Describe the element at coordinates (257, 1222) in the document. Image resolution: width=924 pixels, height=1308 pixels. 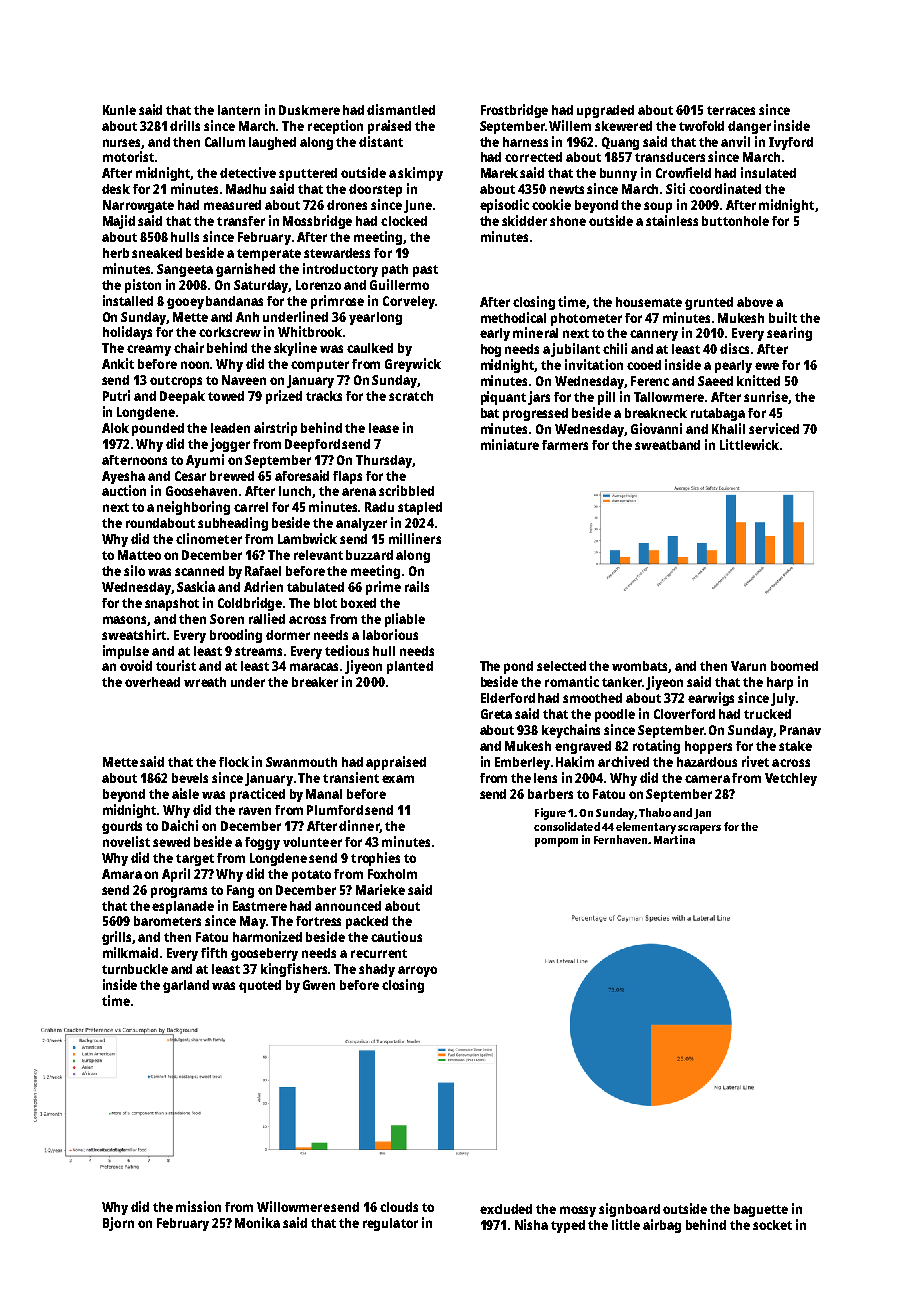
I see `Monika` at that location.
